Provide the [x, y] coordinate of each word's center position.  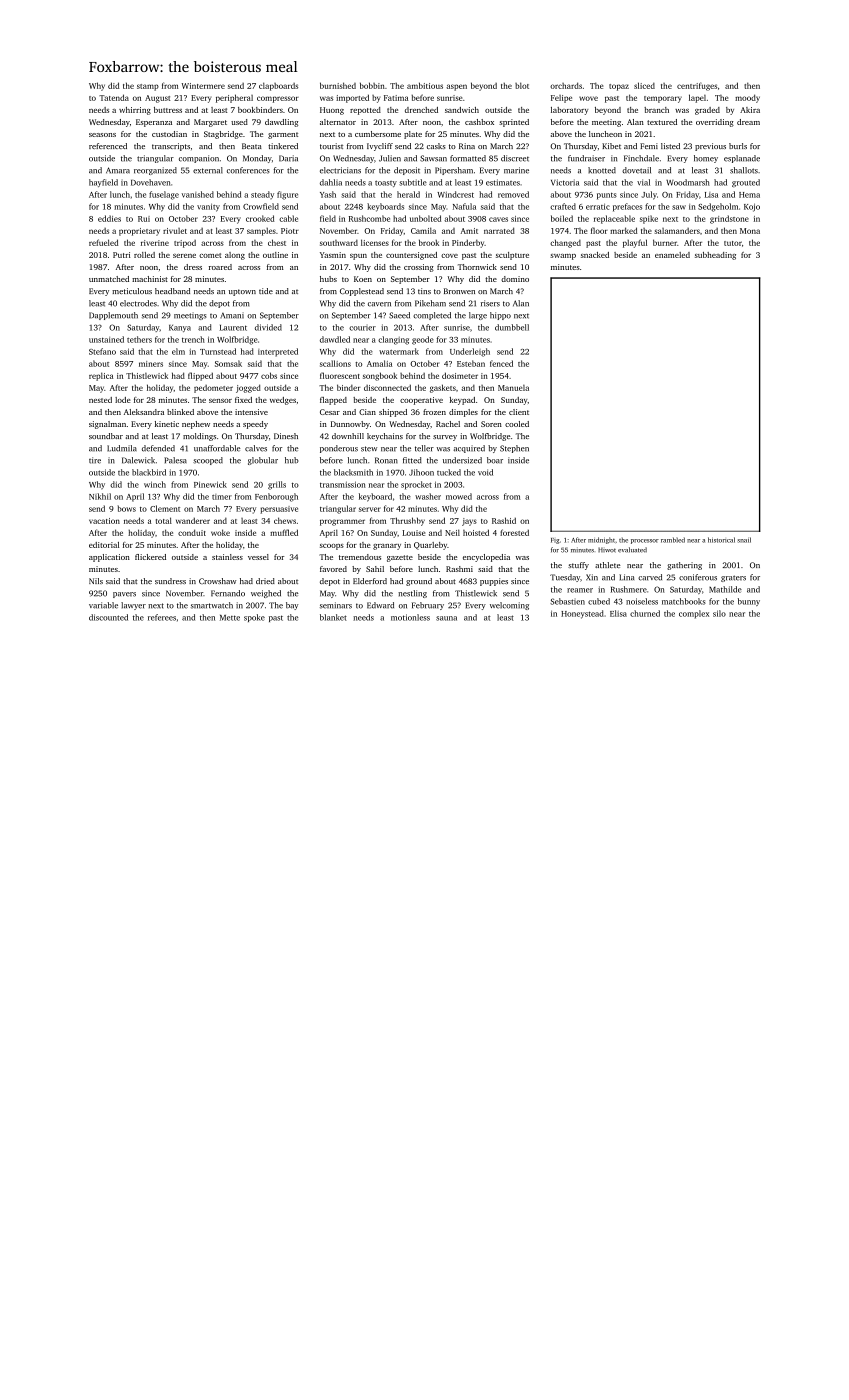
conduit [192, 532]
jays [469, 522]
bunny [749, 602]
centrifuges [697, 86]
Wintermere [203, 86]
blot [522, 85]
